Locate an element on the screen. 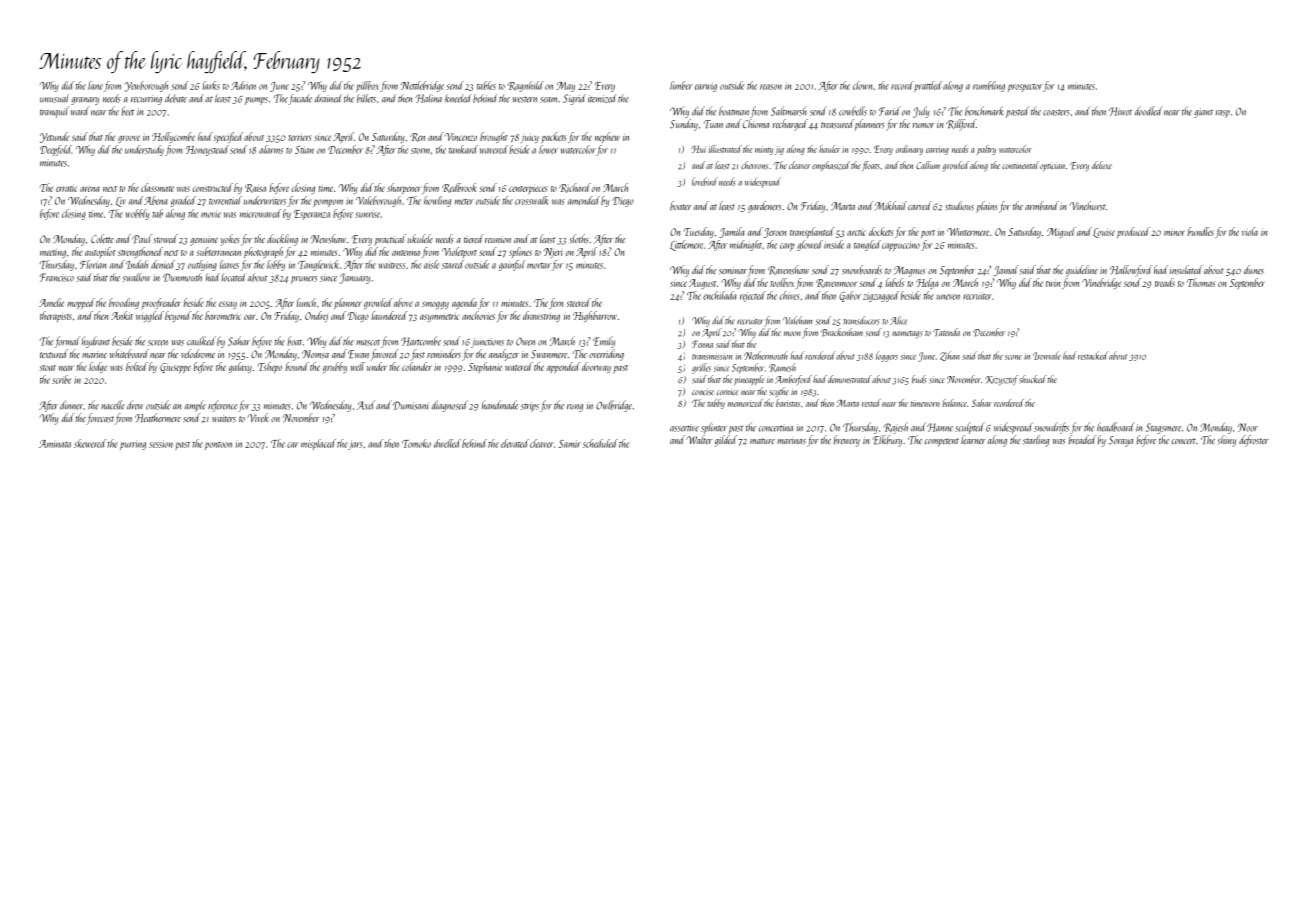 Image resolution: width=1308 pixels, height=924 pixels. purring is located at coordinates (133, 446).
